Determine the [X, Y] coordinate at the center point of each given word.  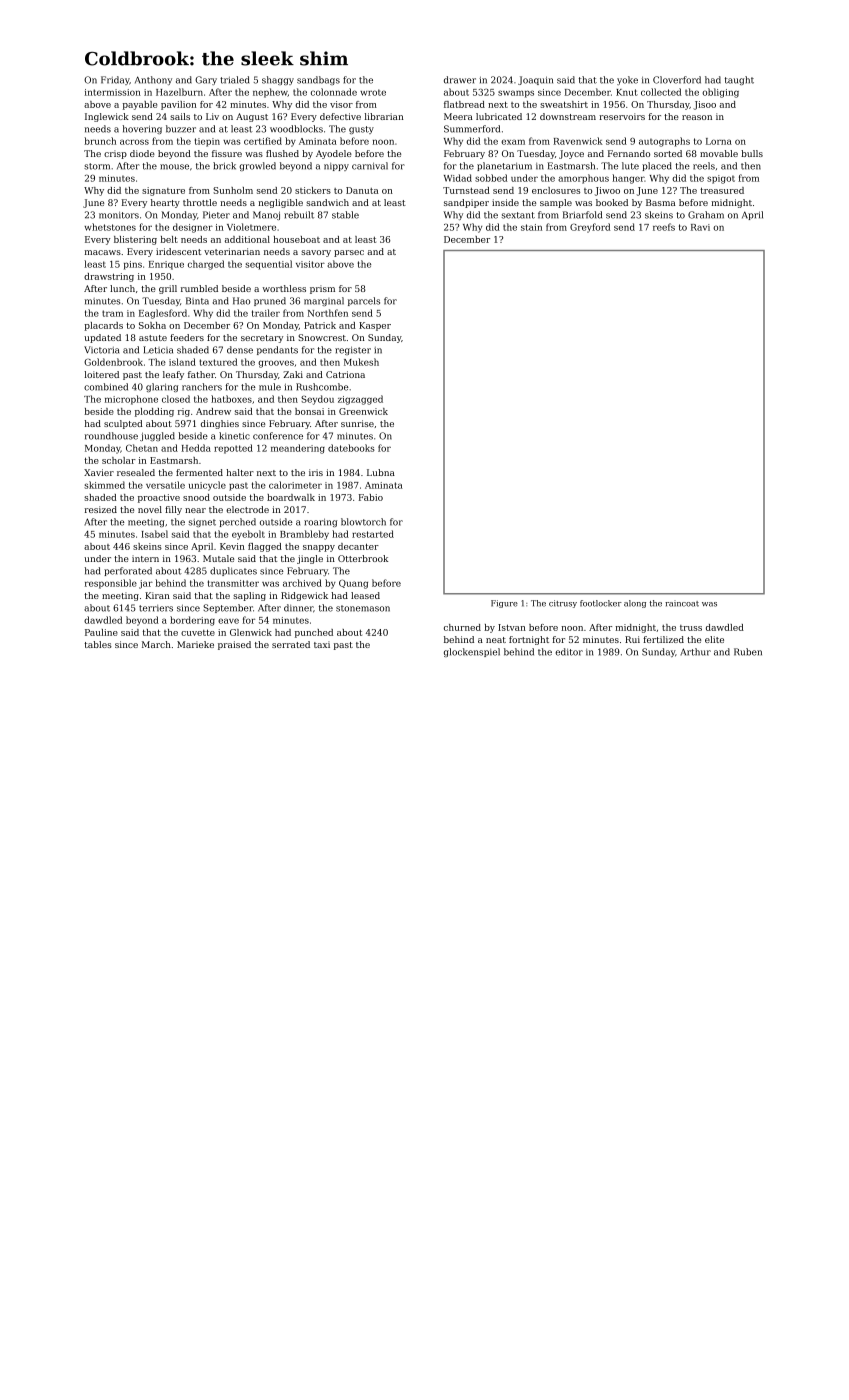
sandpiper [466, 203]
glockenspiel [472, 652]
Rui [632, 639]
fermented [199, 472]
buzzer [181, 129]
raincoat [682, 603]
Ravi [700, 227]
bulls [752, 153]
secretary [262, 339]
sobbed [491, 178]
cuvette [198, 632]
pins [133, 265]
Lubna [381, 472]
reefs [664, 227]
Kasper [375, 326]
